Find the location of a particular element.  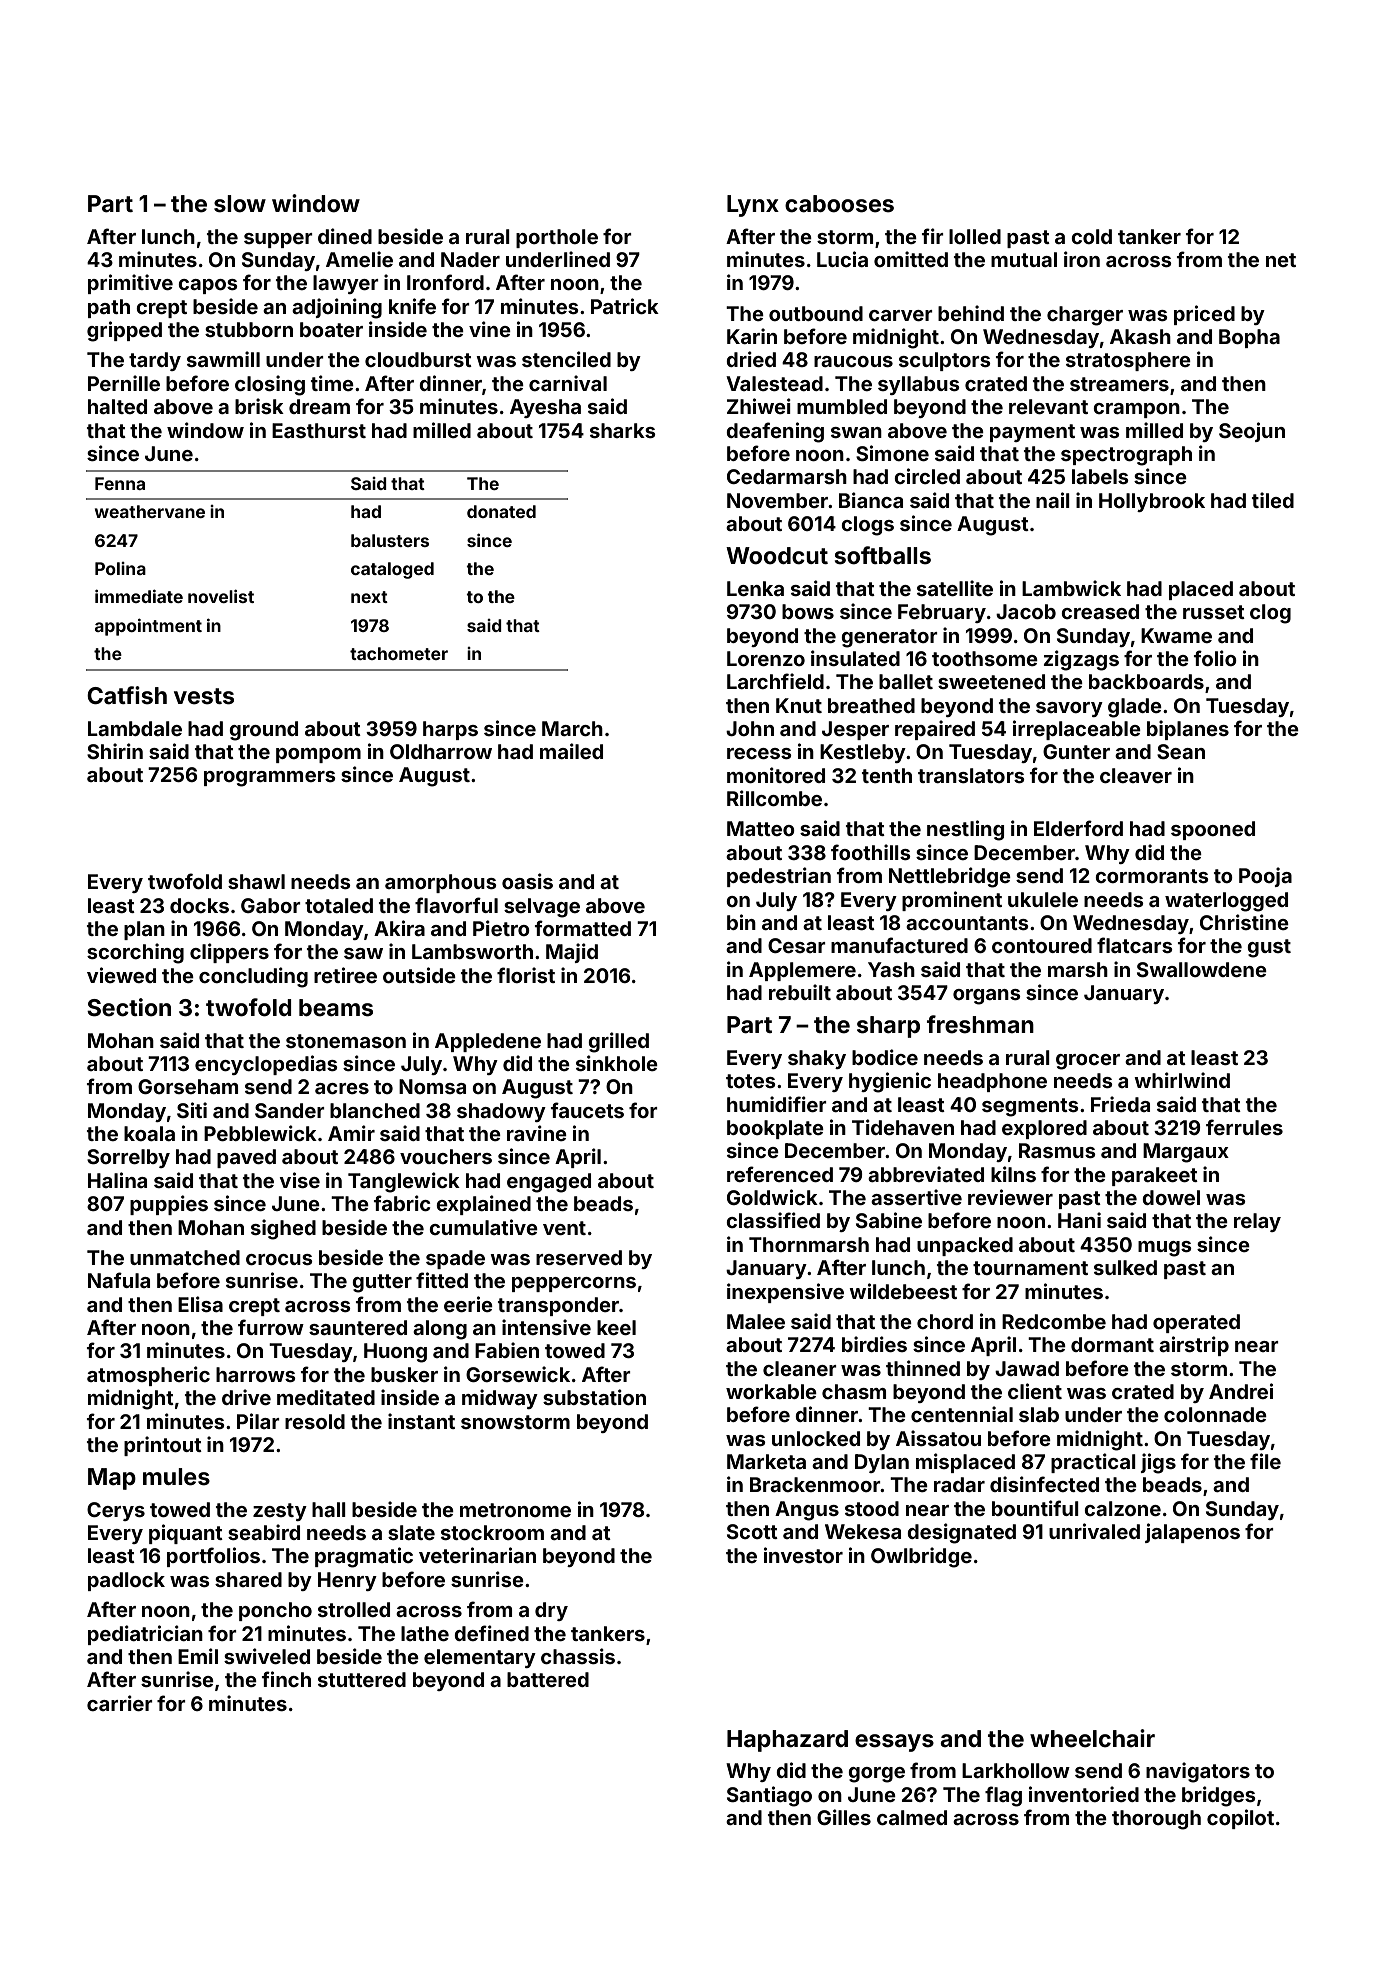

Polina is located at coordinates (120, 568).
